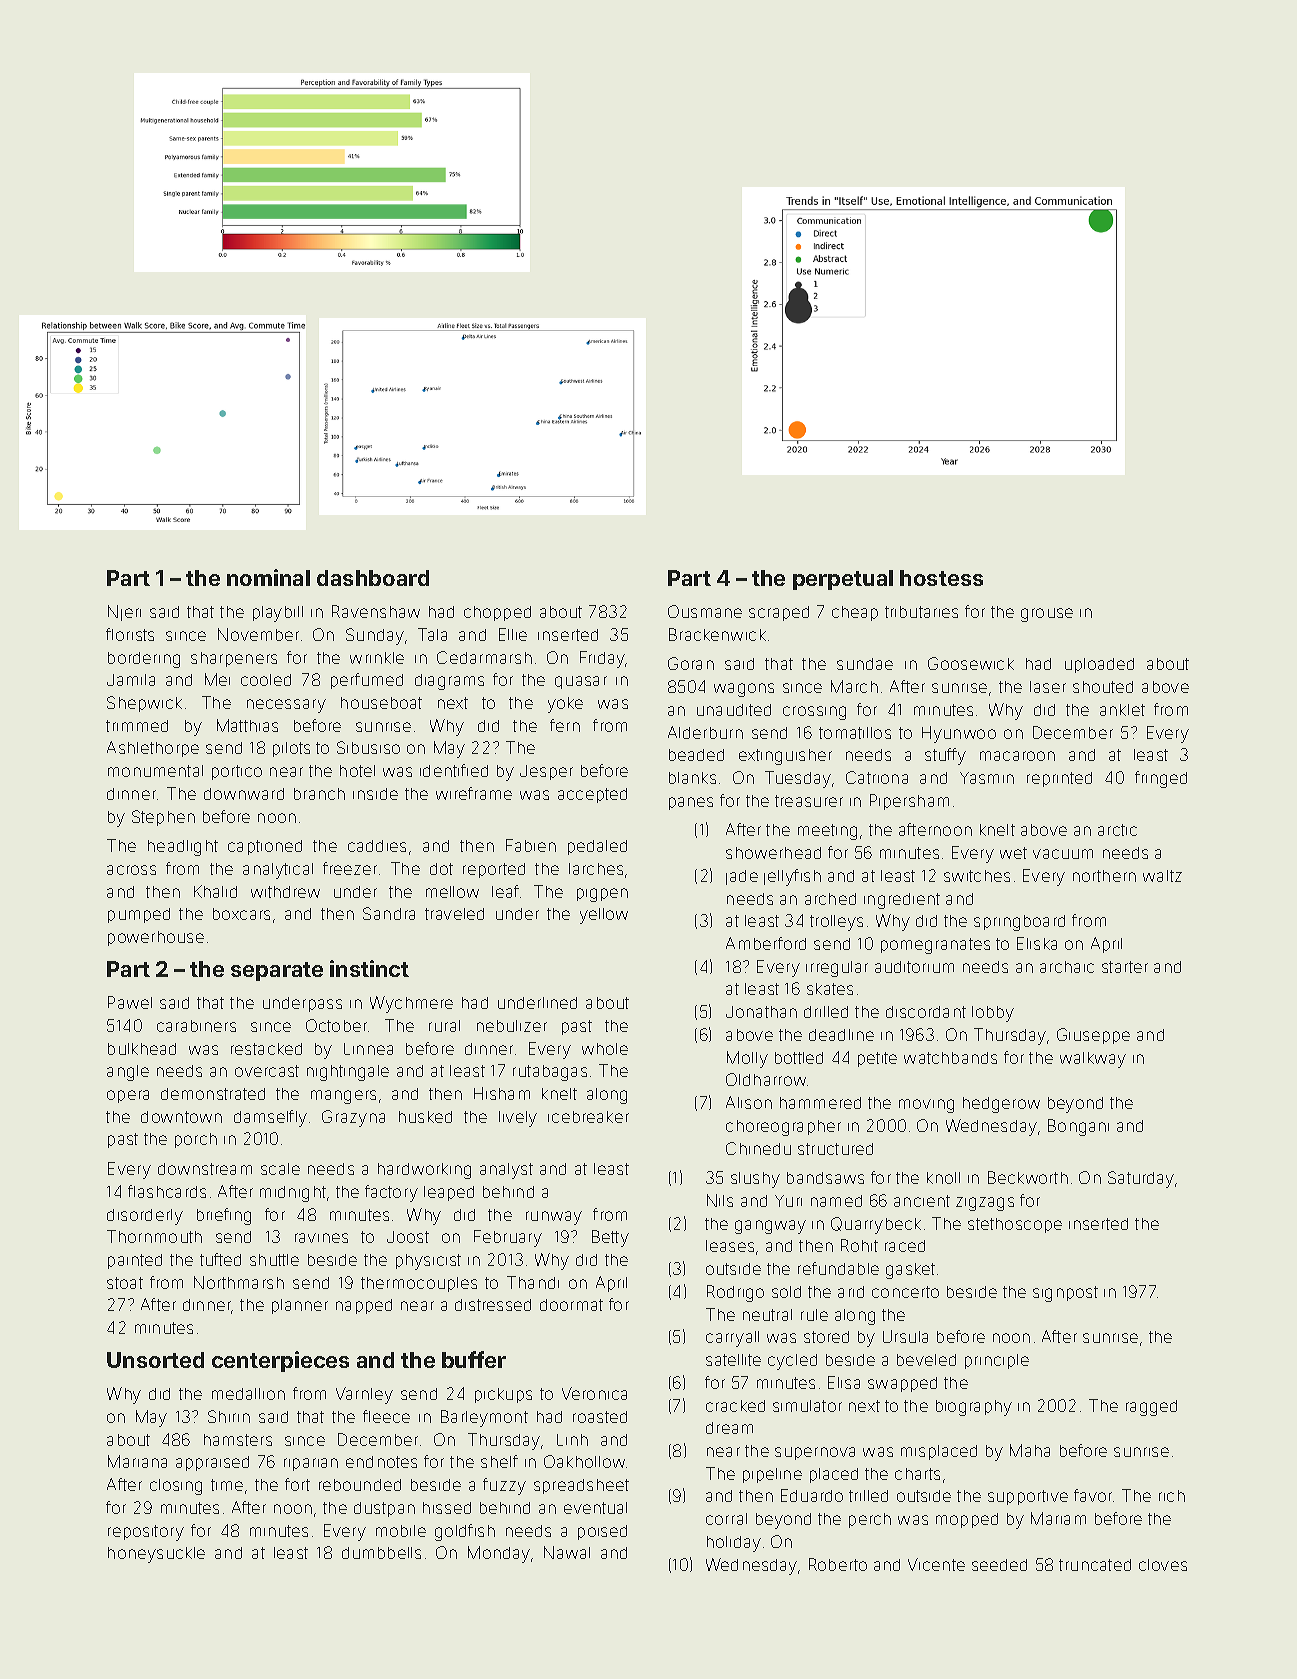 This document has width=1297, height=1679. Describe the element at coordinates (278, 871) in the document. I see `analytical` at that location.
